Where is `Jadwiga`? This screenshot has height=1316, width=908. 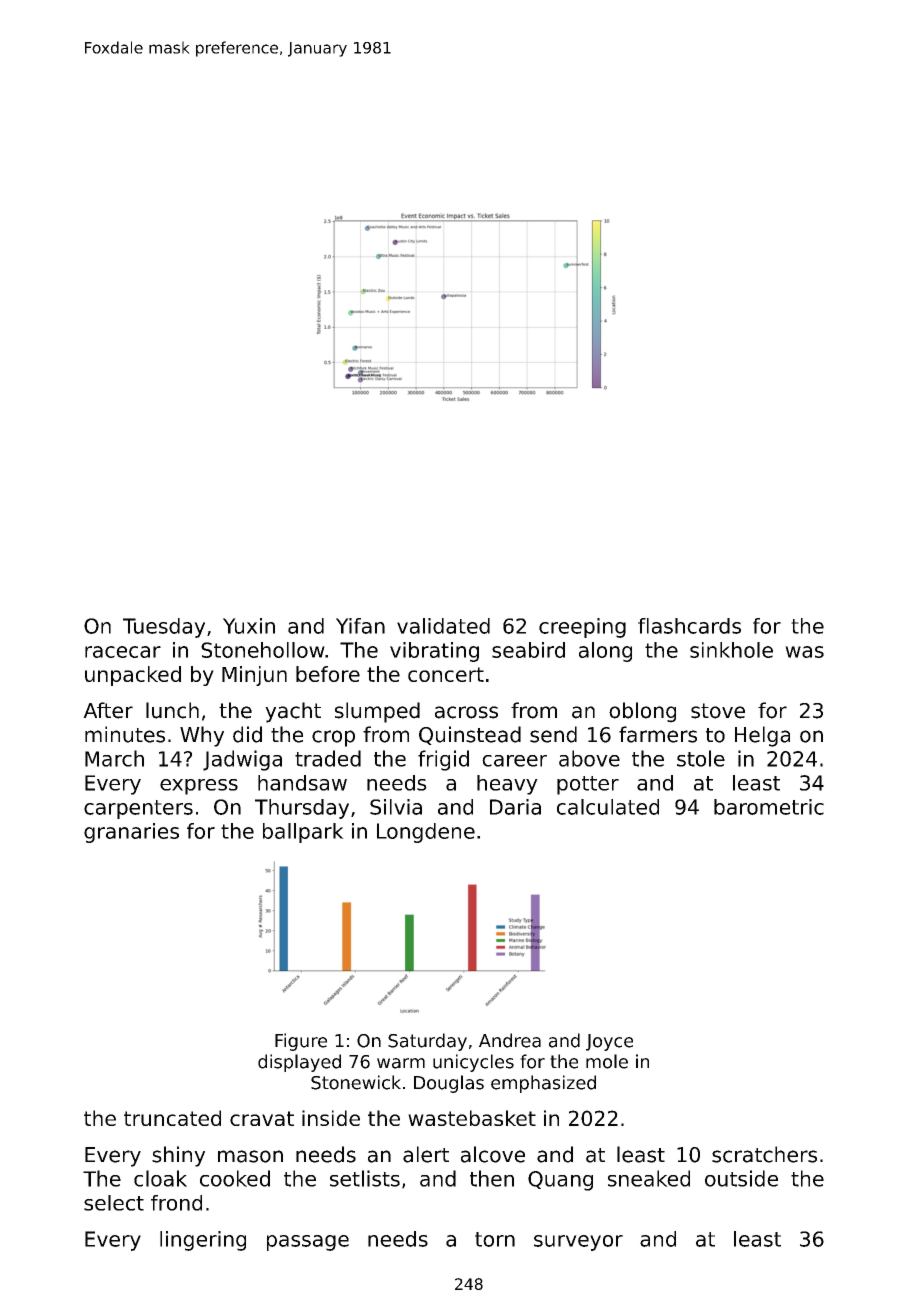
Jadwiga is located at coordinates (242, 760).
